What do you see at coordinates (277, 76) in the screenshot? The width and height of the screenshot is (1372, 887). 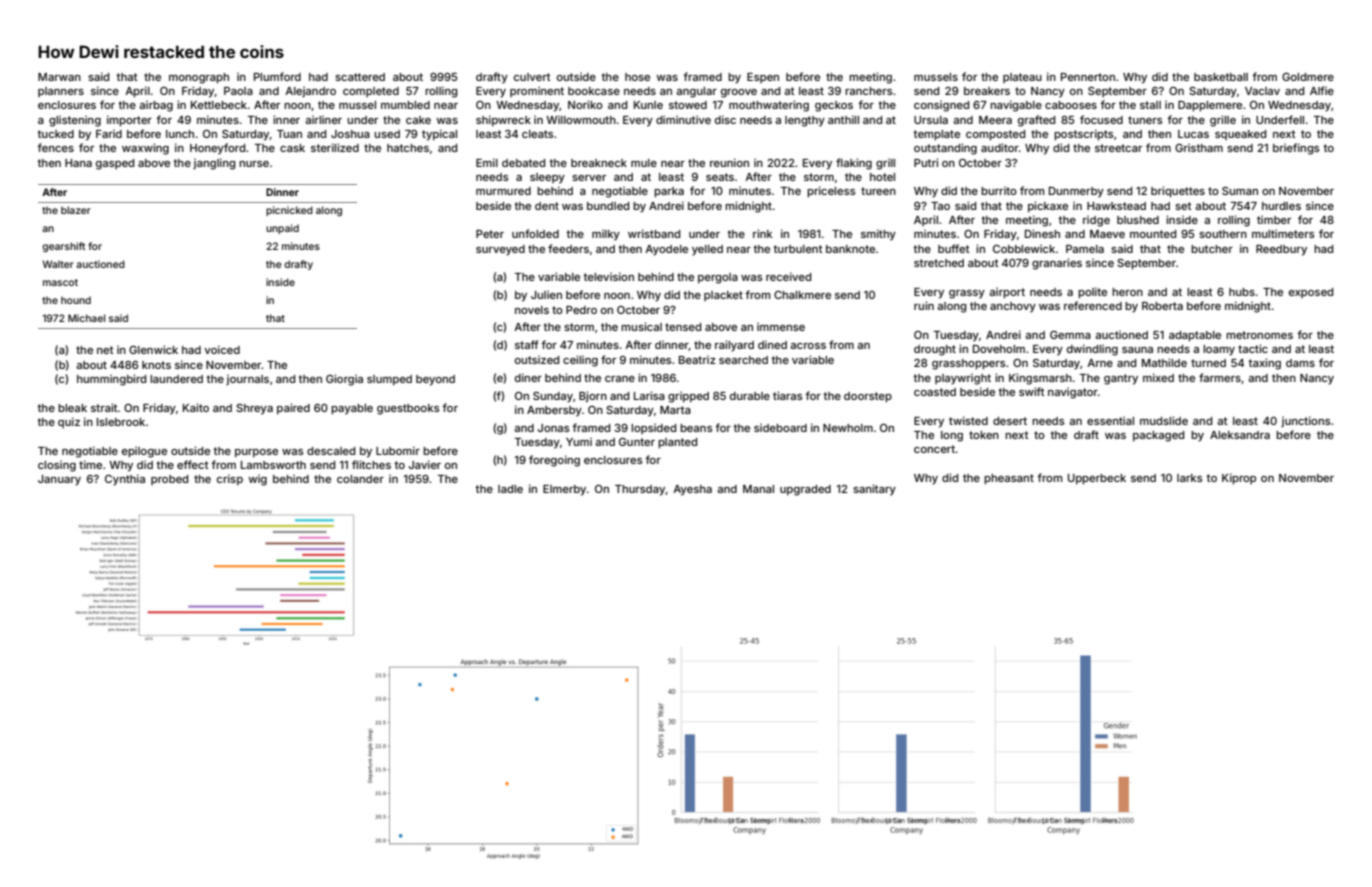 I see `Plumford` at bounding box center [277, 76].
